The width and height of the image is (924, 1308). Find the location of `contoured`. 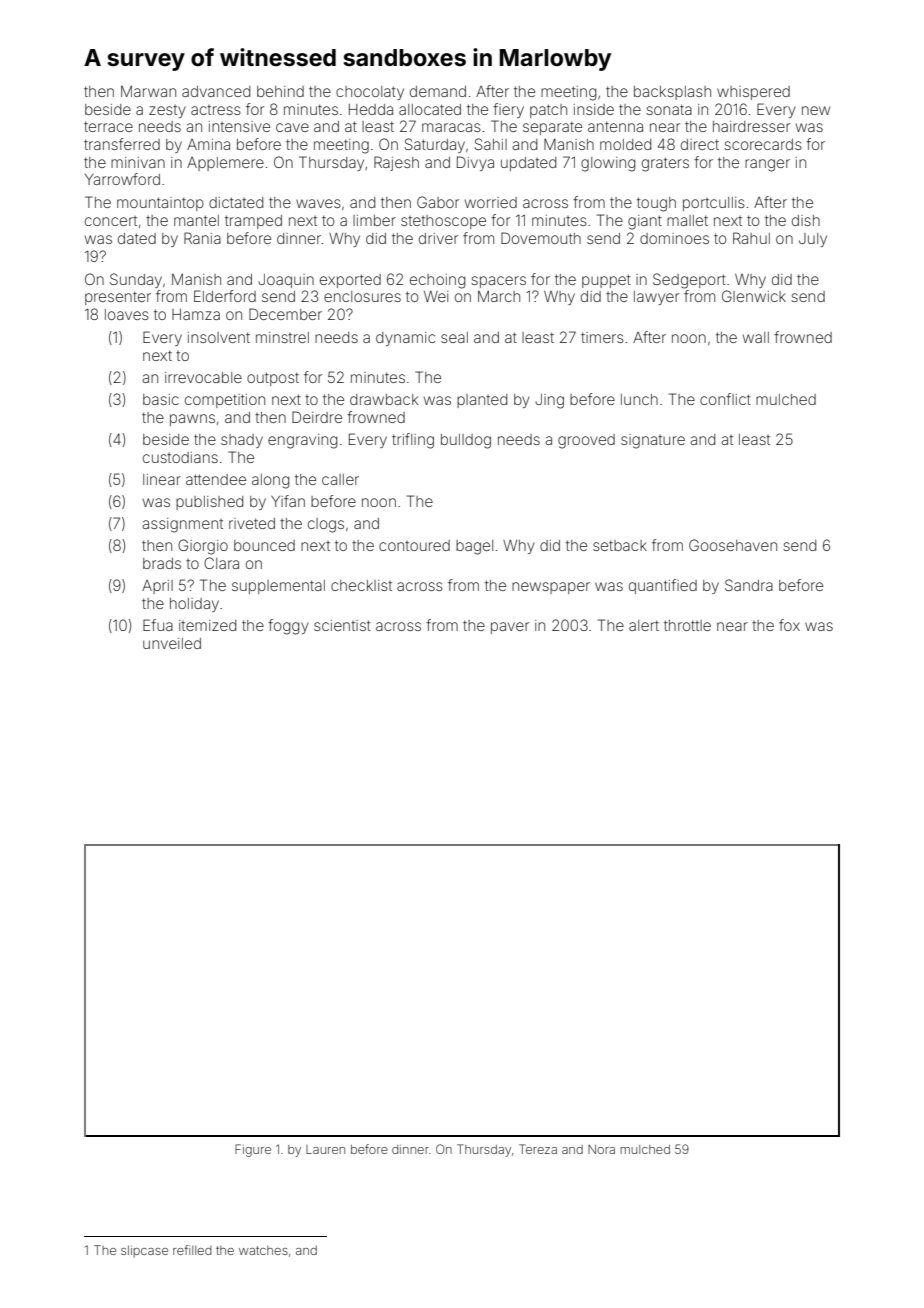

contoured is located at coordinates (414, 545).
